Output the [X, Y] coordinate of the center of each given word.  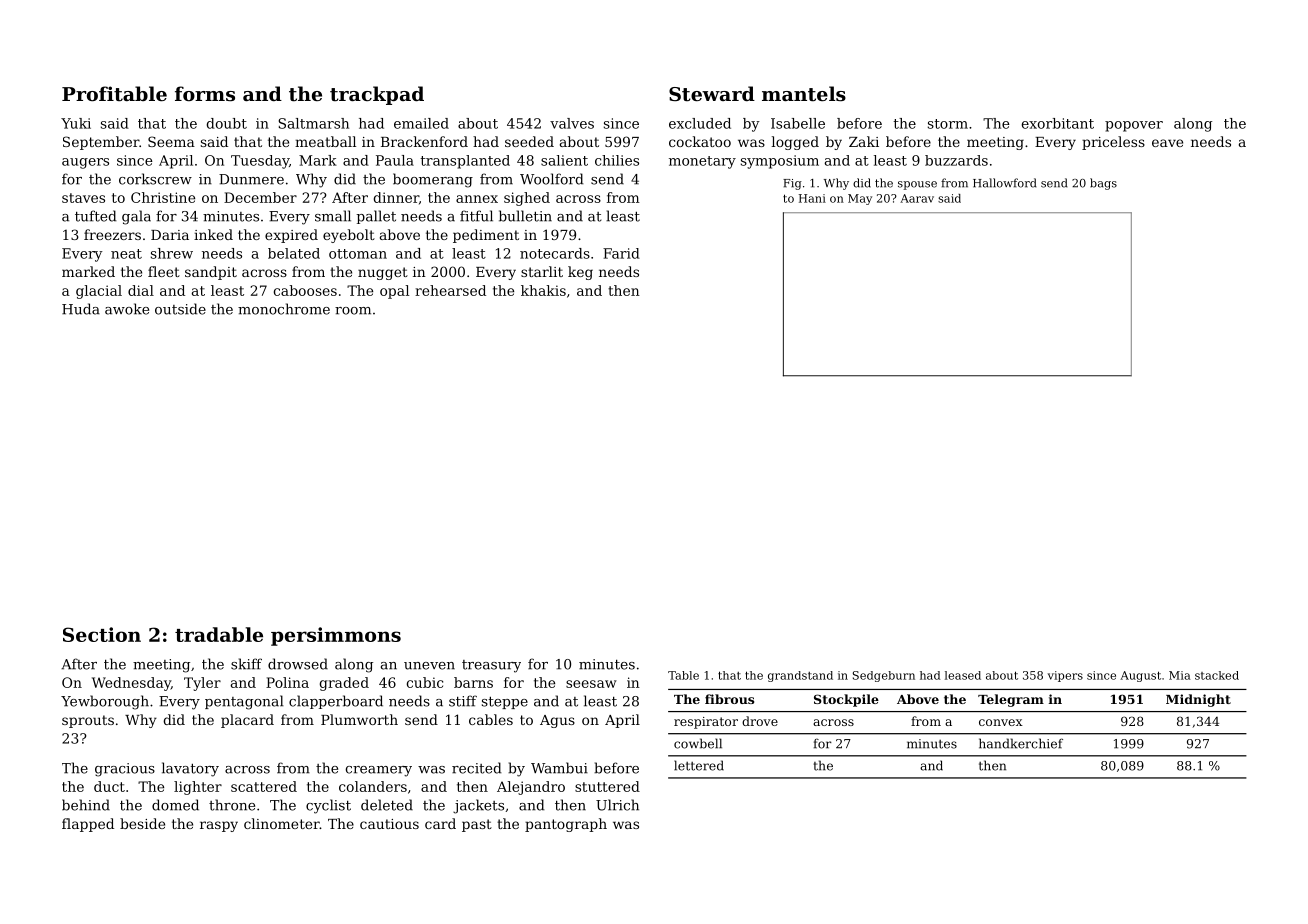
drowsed [298, 664]
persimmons [336, 636]
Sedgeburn [884, 676]
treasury [491, 666]
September [101, 143]
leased [963, 675]
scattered [264, 786]
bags [1103, 184]
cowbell [698, 743]
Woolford [552, 179]
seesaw [591, 684]
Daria [170, 235]
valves [572, 123]
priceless [1113, 143]
